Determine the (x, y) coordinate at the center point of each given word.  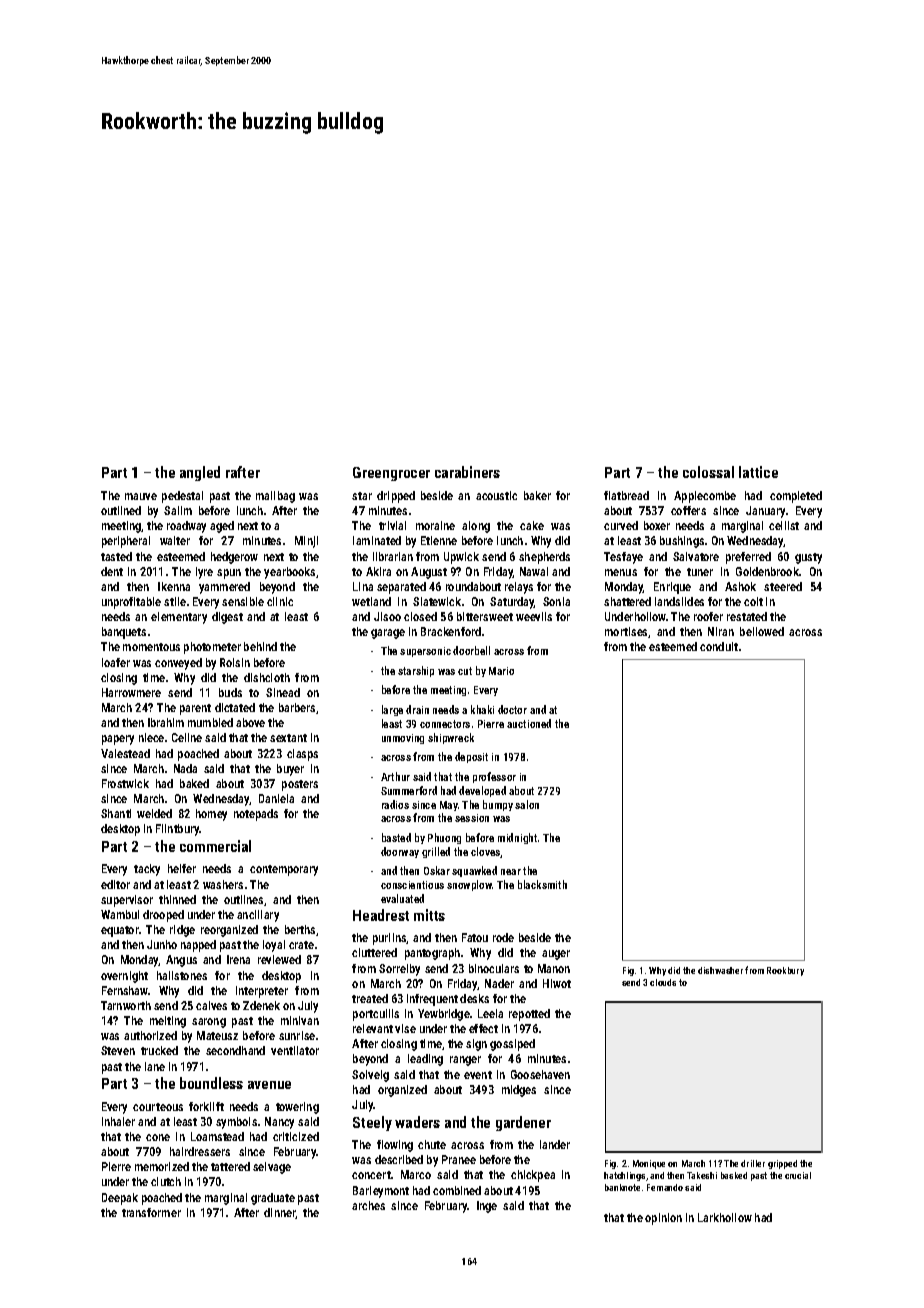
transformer (151, 1212)
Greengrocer (391, 474)
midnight (517, 838)
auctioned (529, 723)
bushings (682, 542)
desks (474, 998)
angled (200, 473)
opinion (663, 1219)
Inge (487, 1207)
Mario (501, 671)
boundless (211, 1083)
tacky (147, 870)
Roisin (235, 662)
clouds (663, 982)
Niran (721, 631)
